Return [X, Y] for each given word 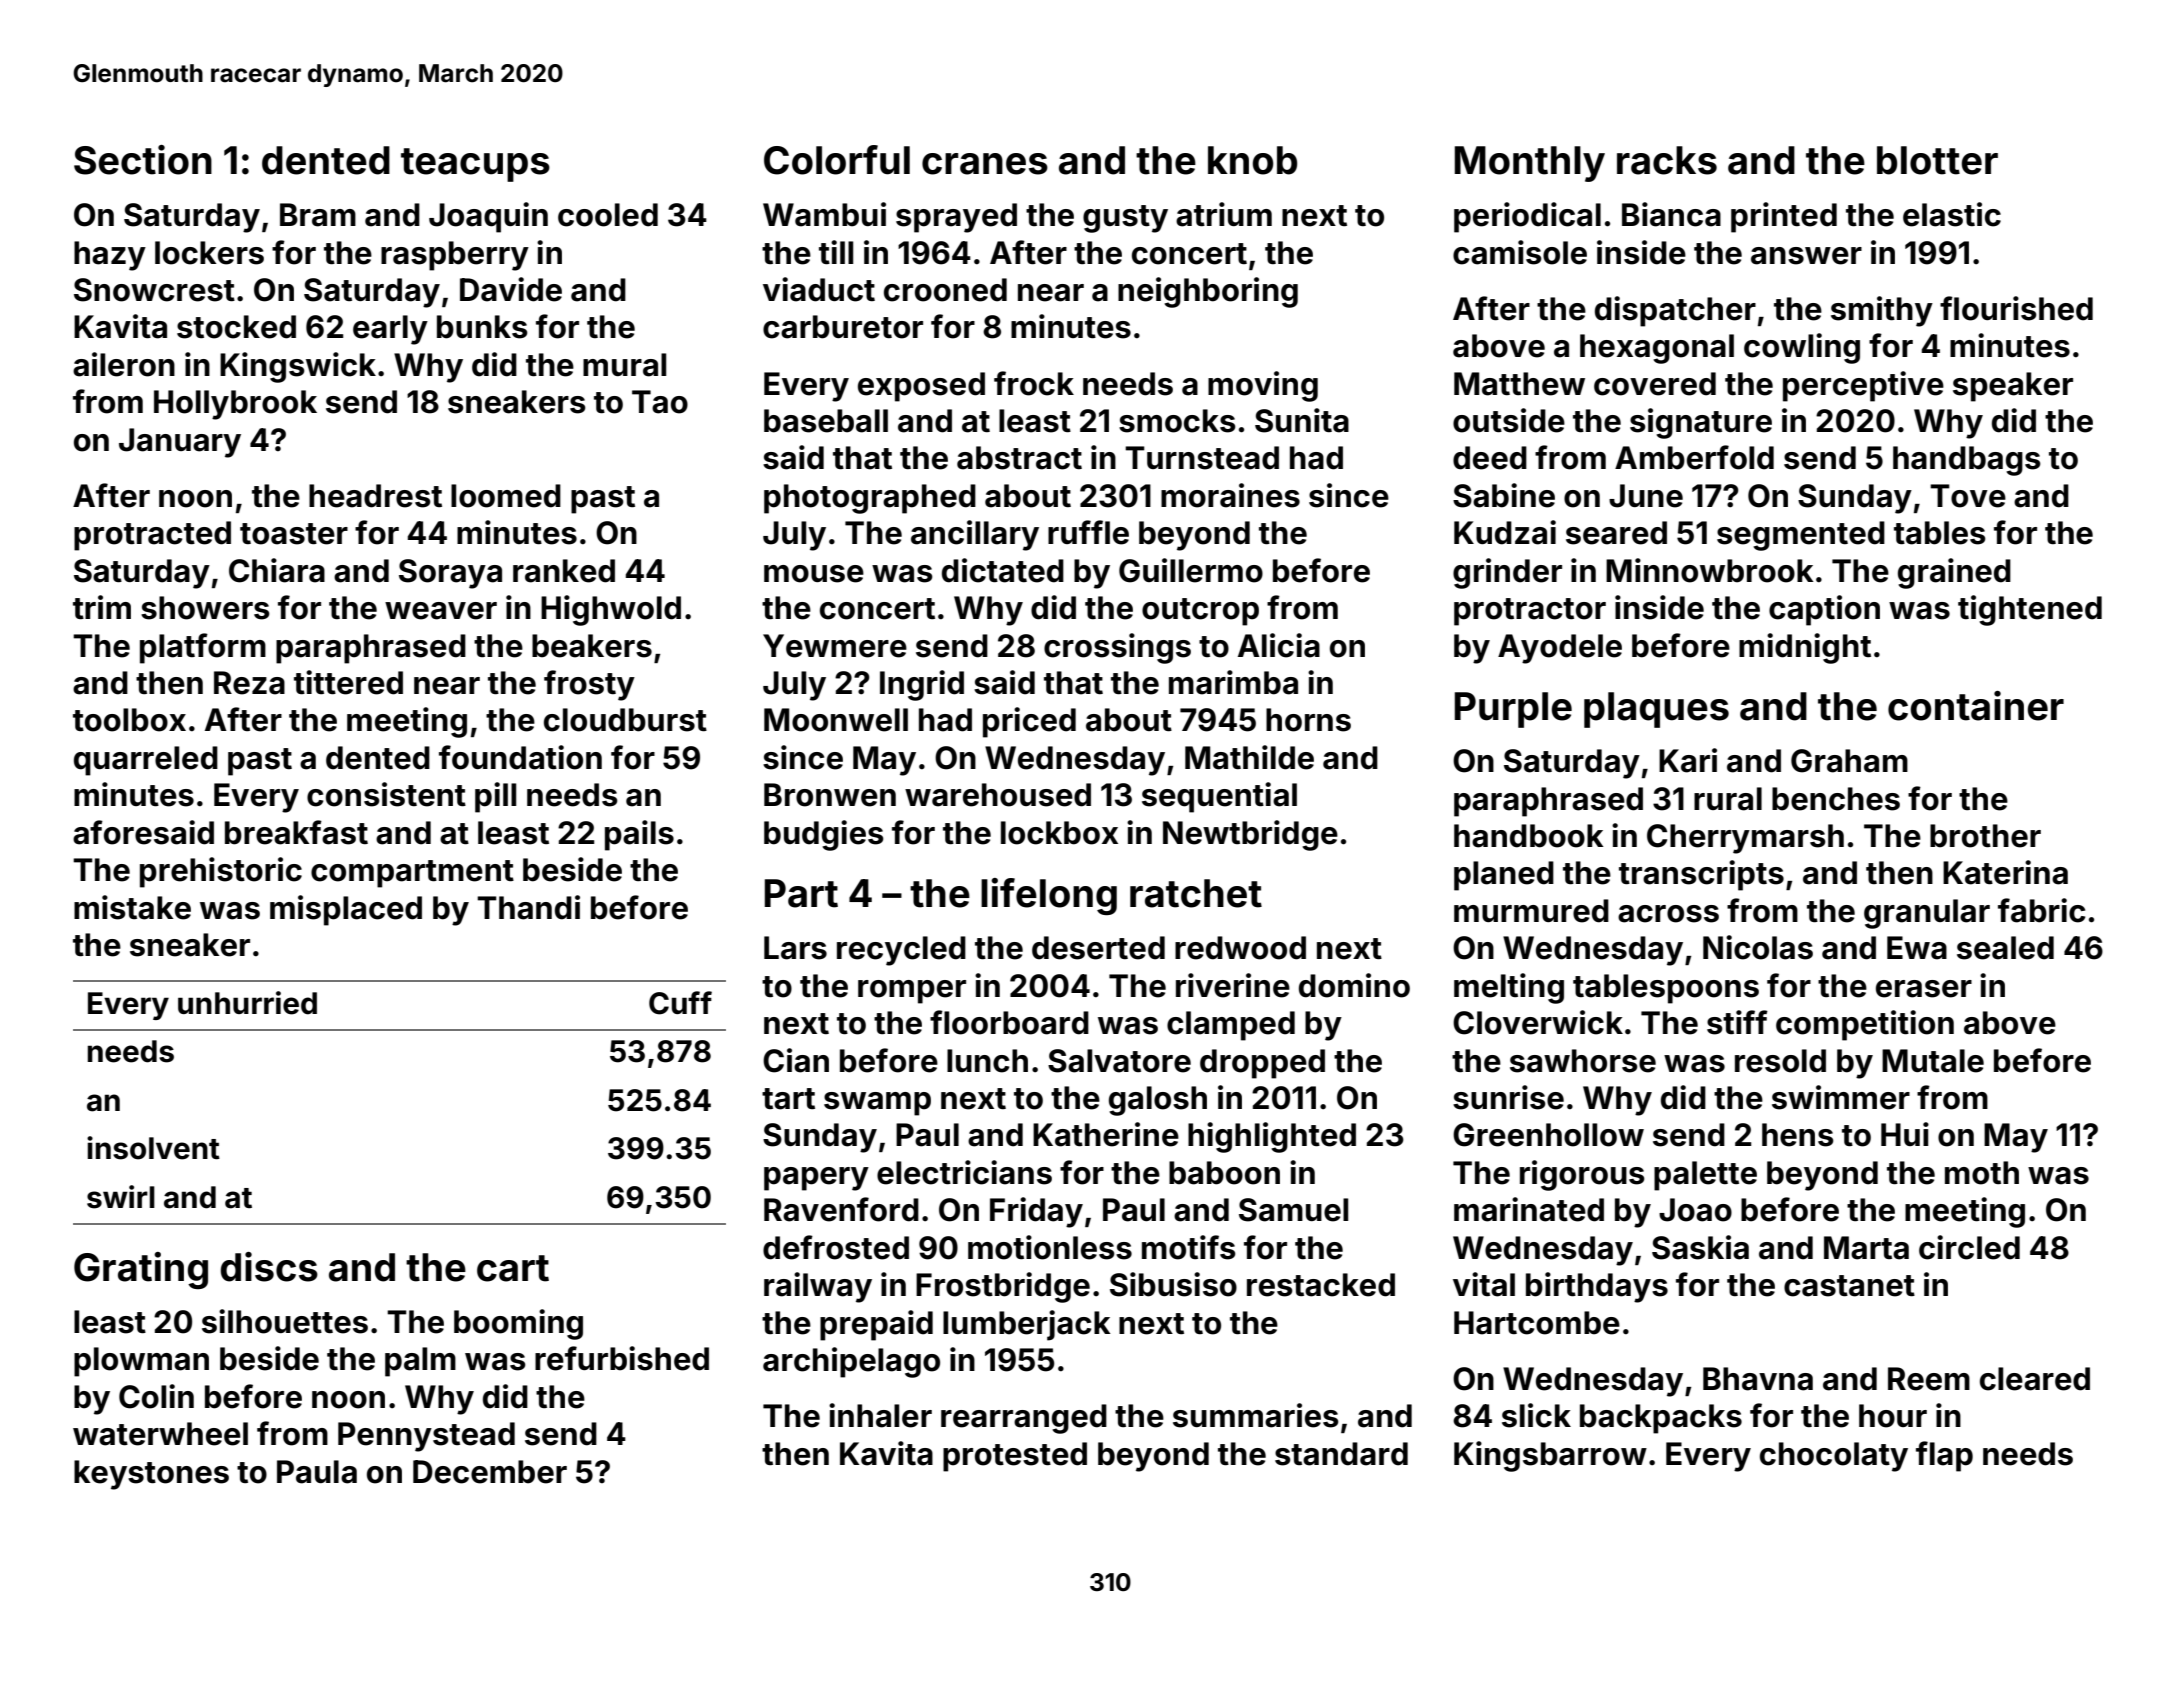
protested [1015, 1457]
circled [1969, 1247]
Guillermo [1191, 570]
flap [1944, 1456]
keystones [151, 1475]
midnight [1805, 648]
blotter [1937, 160]
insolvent [153, 1148]
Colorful [837, 160]
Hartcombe [1537, 1323]
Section [143, 160]
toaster [294, 534]
